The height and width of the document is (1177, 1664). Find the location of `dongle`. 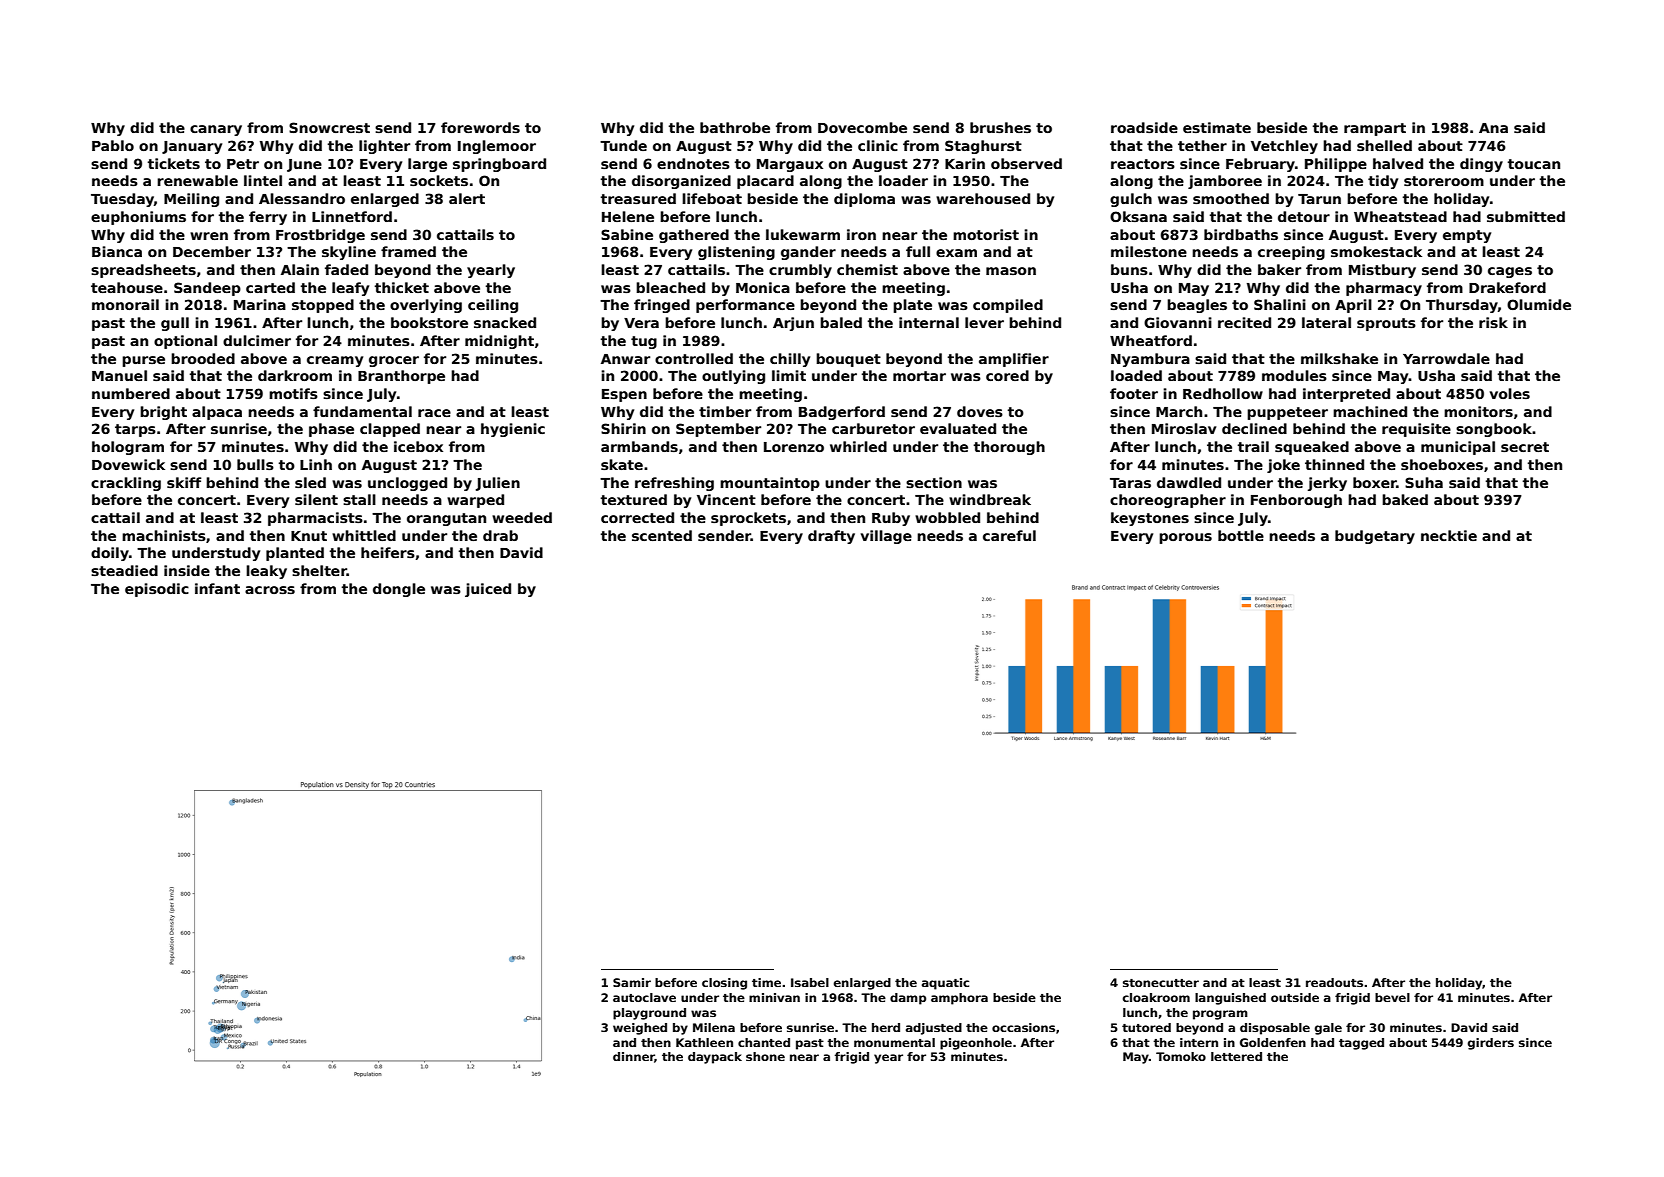

dongle is located at coordinates (399, 590).
